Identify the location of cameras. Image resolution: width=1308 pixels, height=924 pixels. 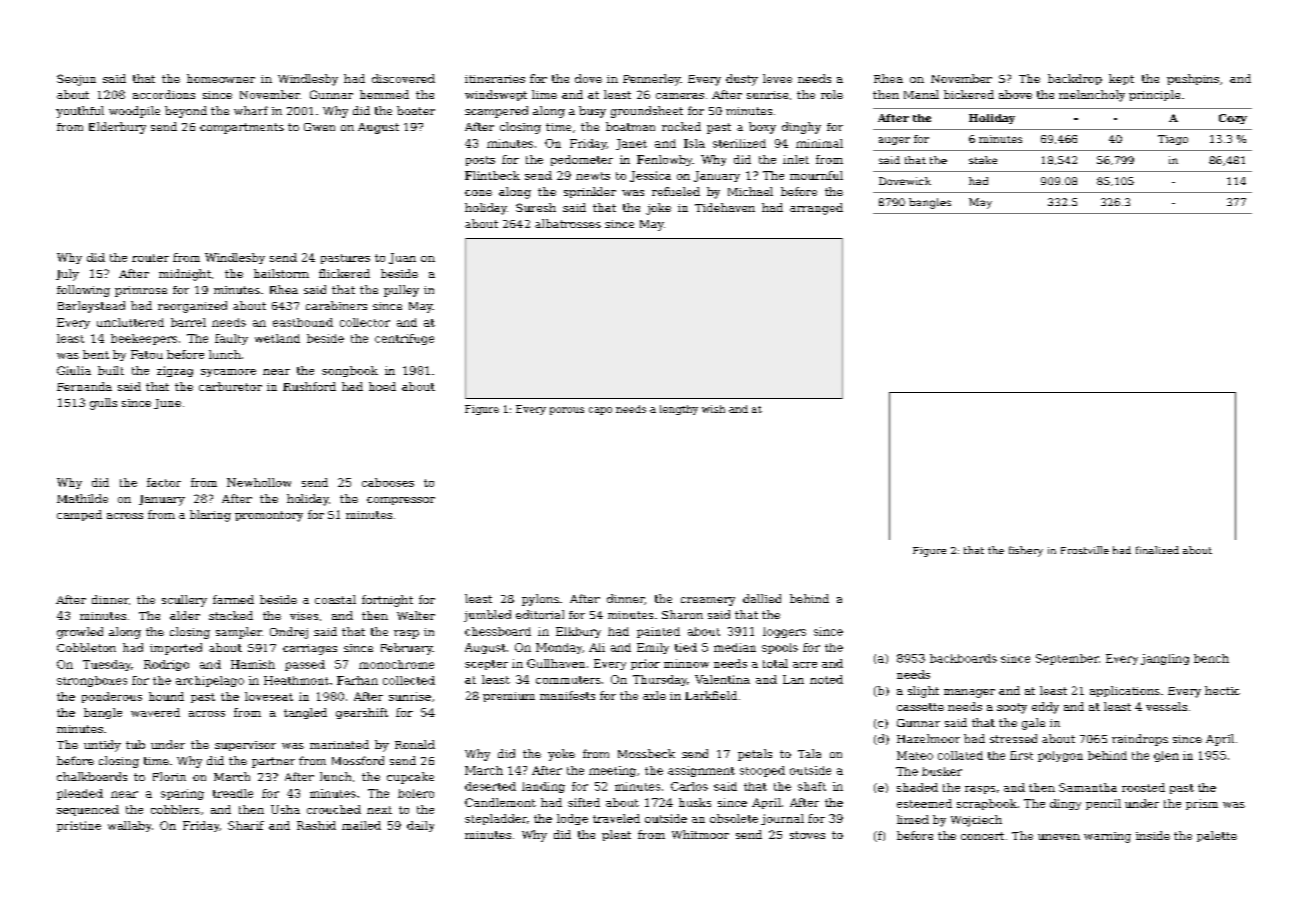
(680, 96).
